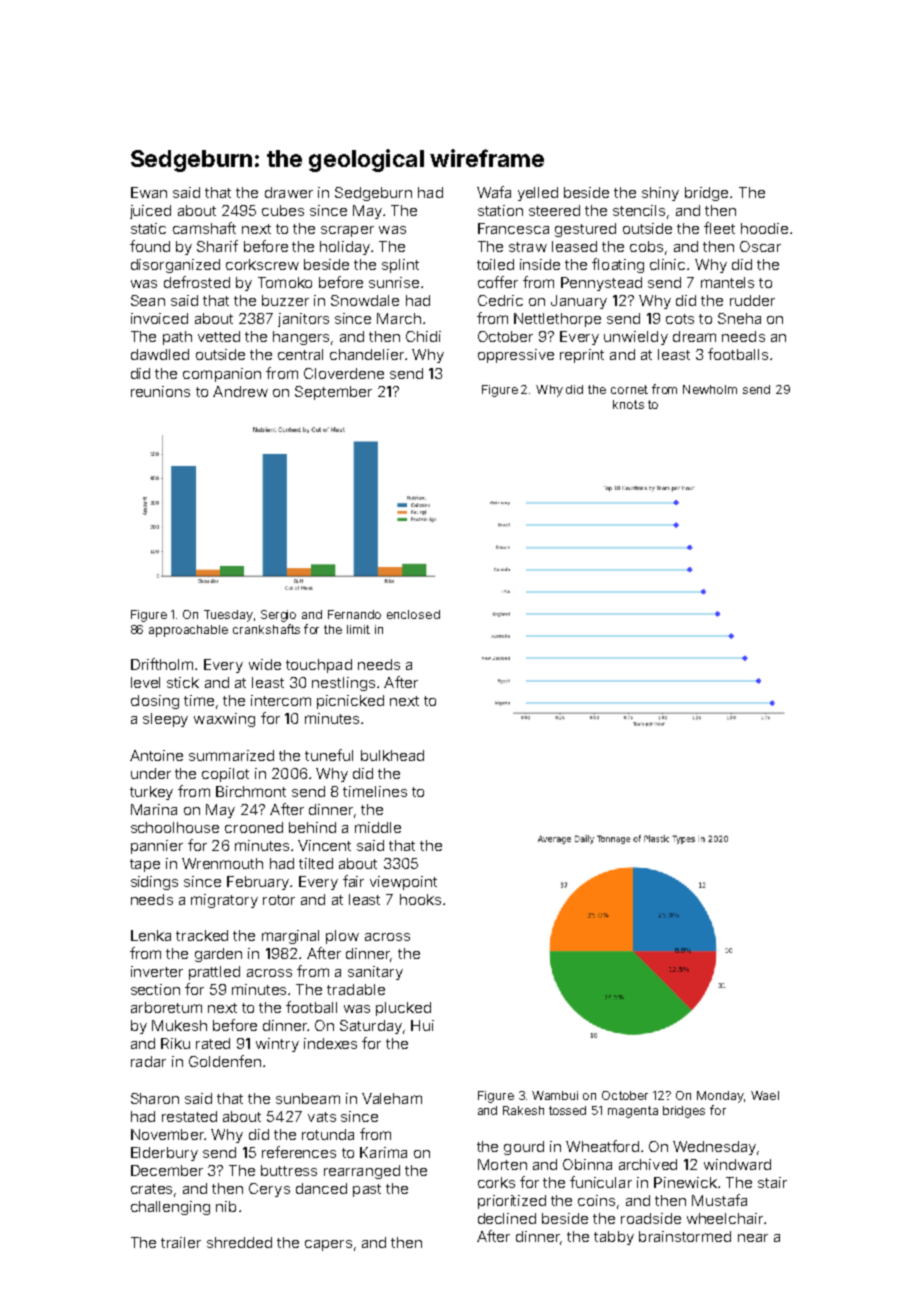 The width and height of the screenshot is (924, 1314). What do you see at coordinates (633, 1112) in the screenshot?
I see `magenta` at bounding box center [633, 1112].
